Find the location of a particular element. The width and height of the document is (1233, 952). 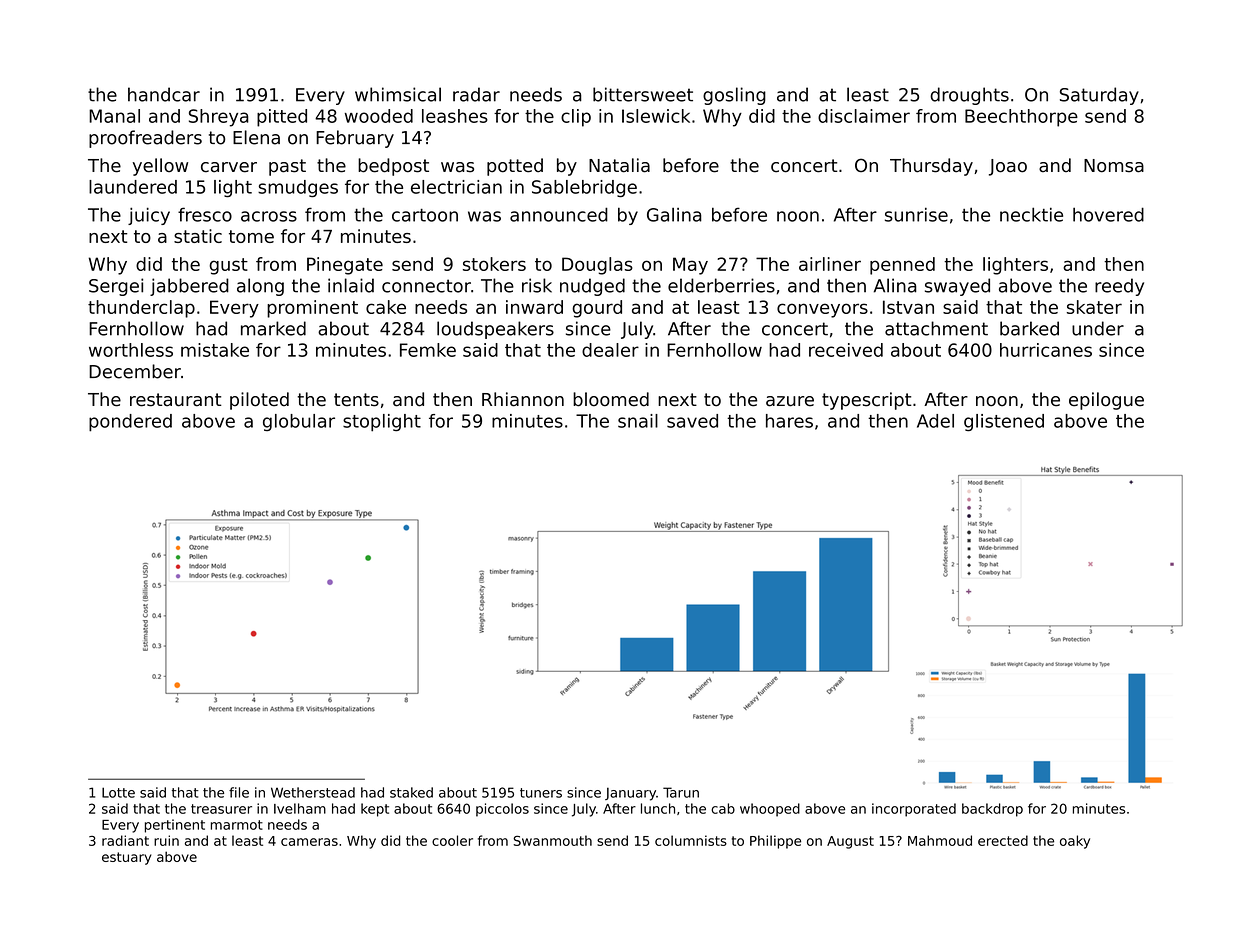

Joao is located at coordinates (1008, 167).
